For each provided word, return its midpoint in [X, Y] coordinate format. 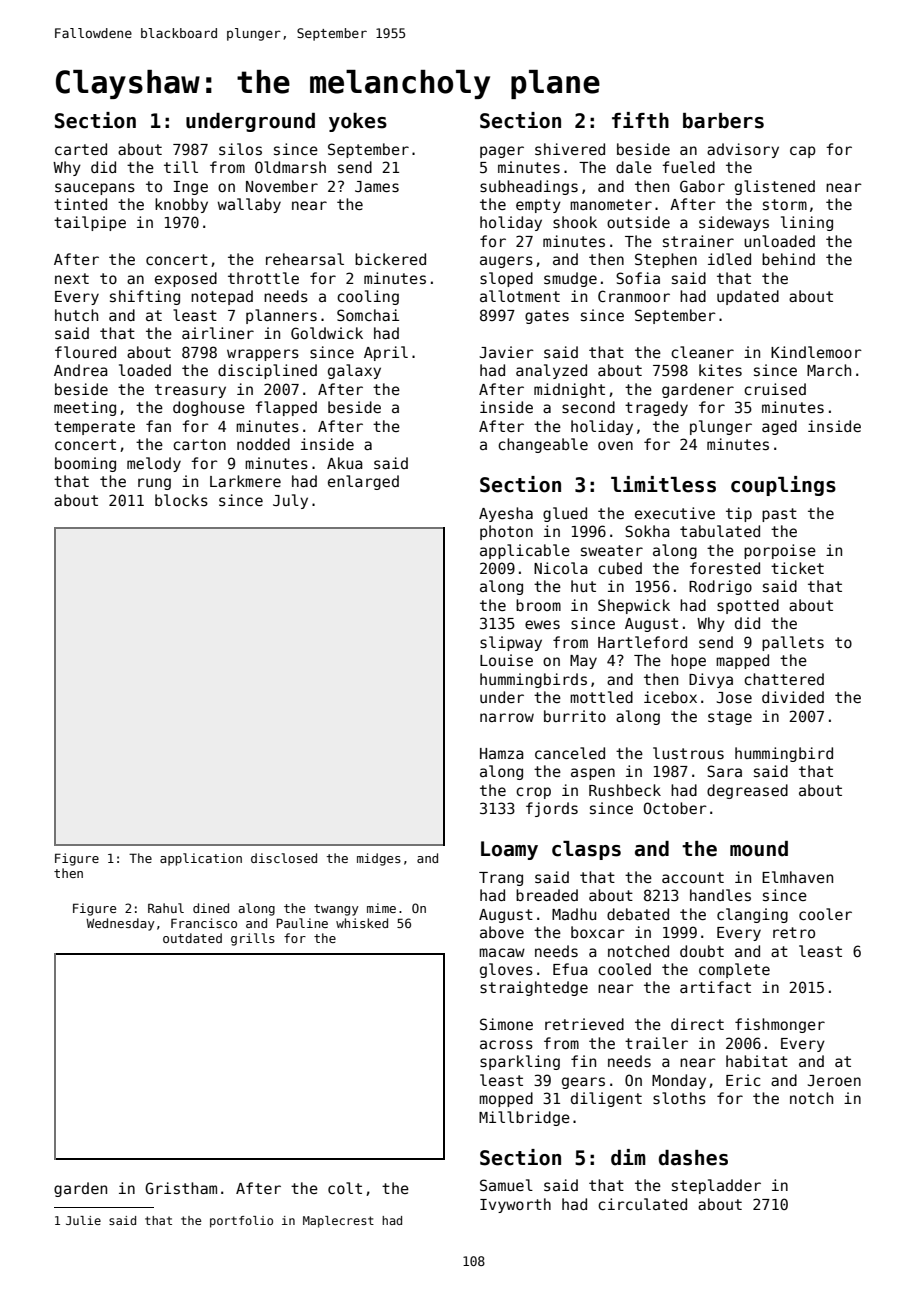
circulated [642, 1204]
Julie [83, 1220]
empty [538, 206]
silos [240, 149]
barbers [723, 121]
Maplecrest [338, 1222]
